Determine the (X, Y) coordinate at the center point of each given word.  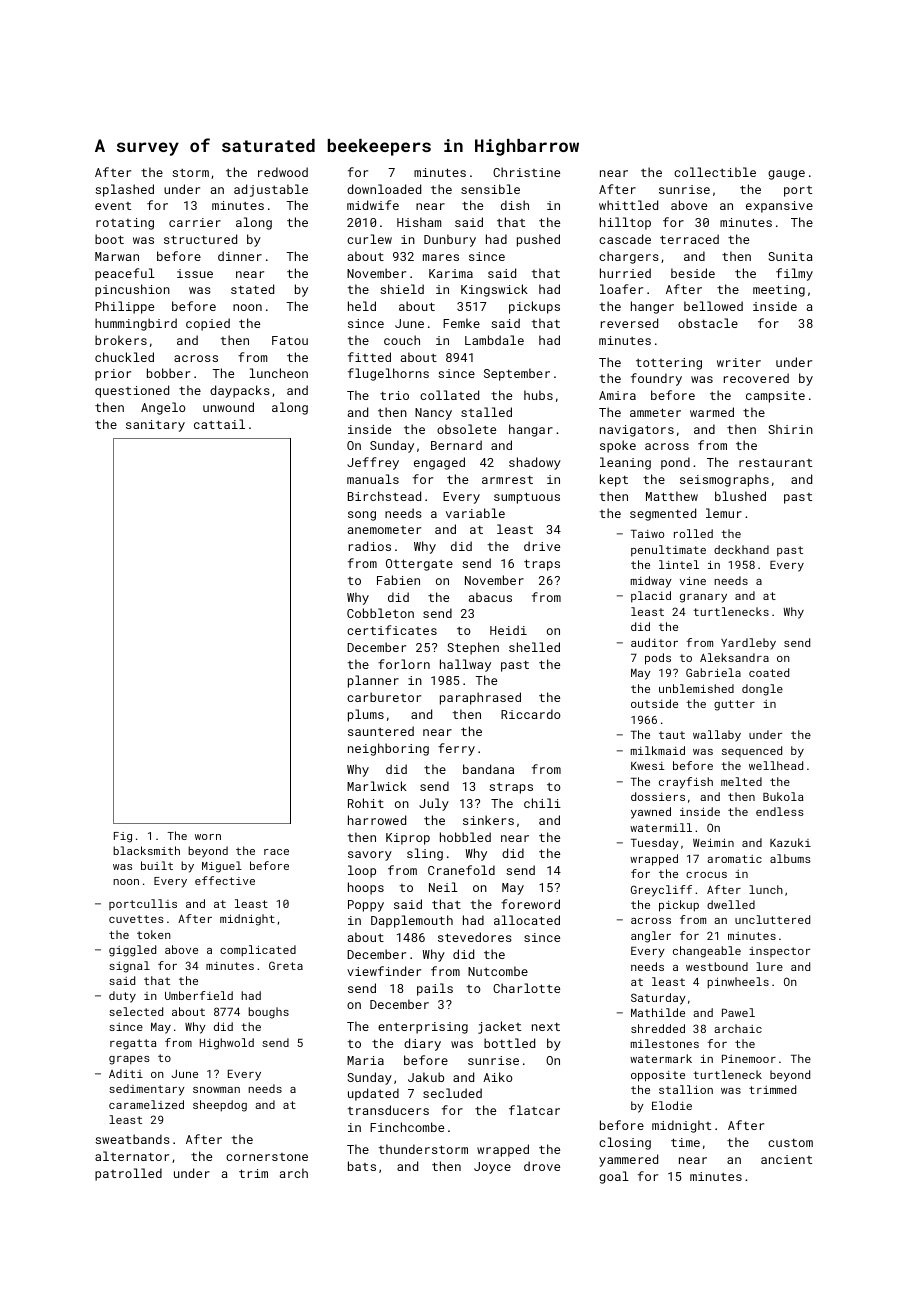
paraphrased (480, 698)
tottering (669, 364)
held (362, 306)
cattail (219, 424)
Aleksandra (734, 657)
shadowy (535, 463)
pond (675, 463)
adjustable (271, 190)
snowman (216, 1090)
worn (208, 837)
